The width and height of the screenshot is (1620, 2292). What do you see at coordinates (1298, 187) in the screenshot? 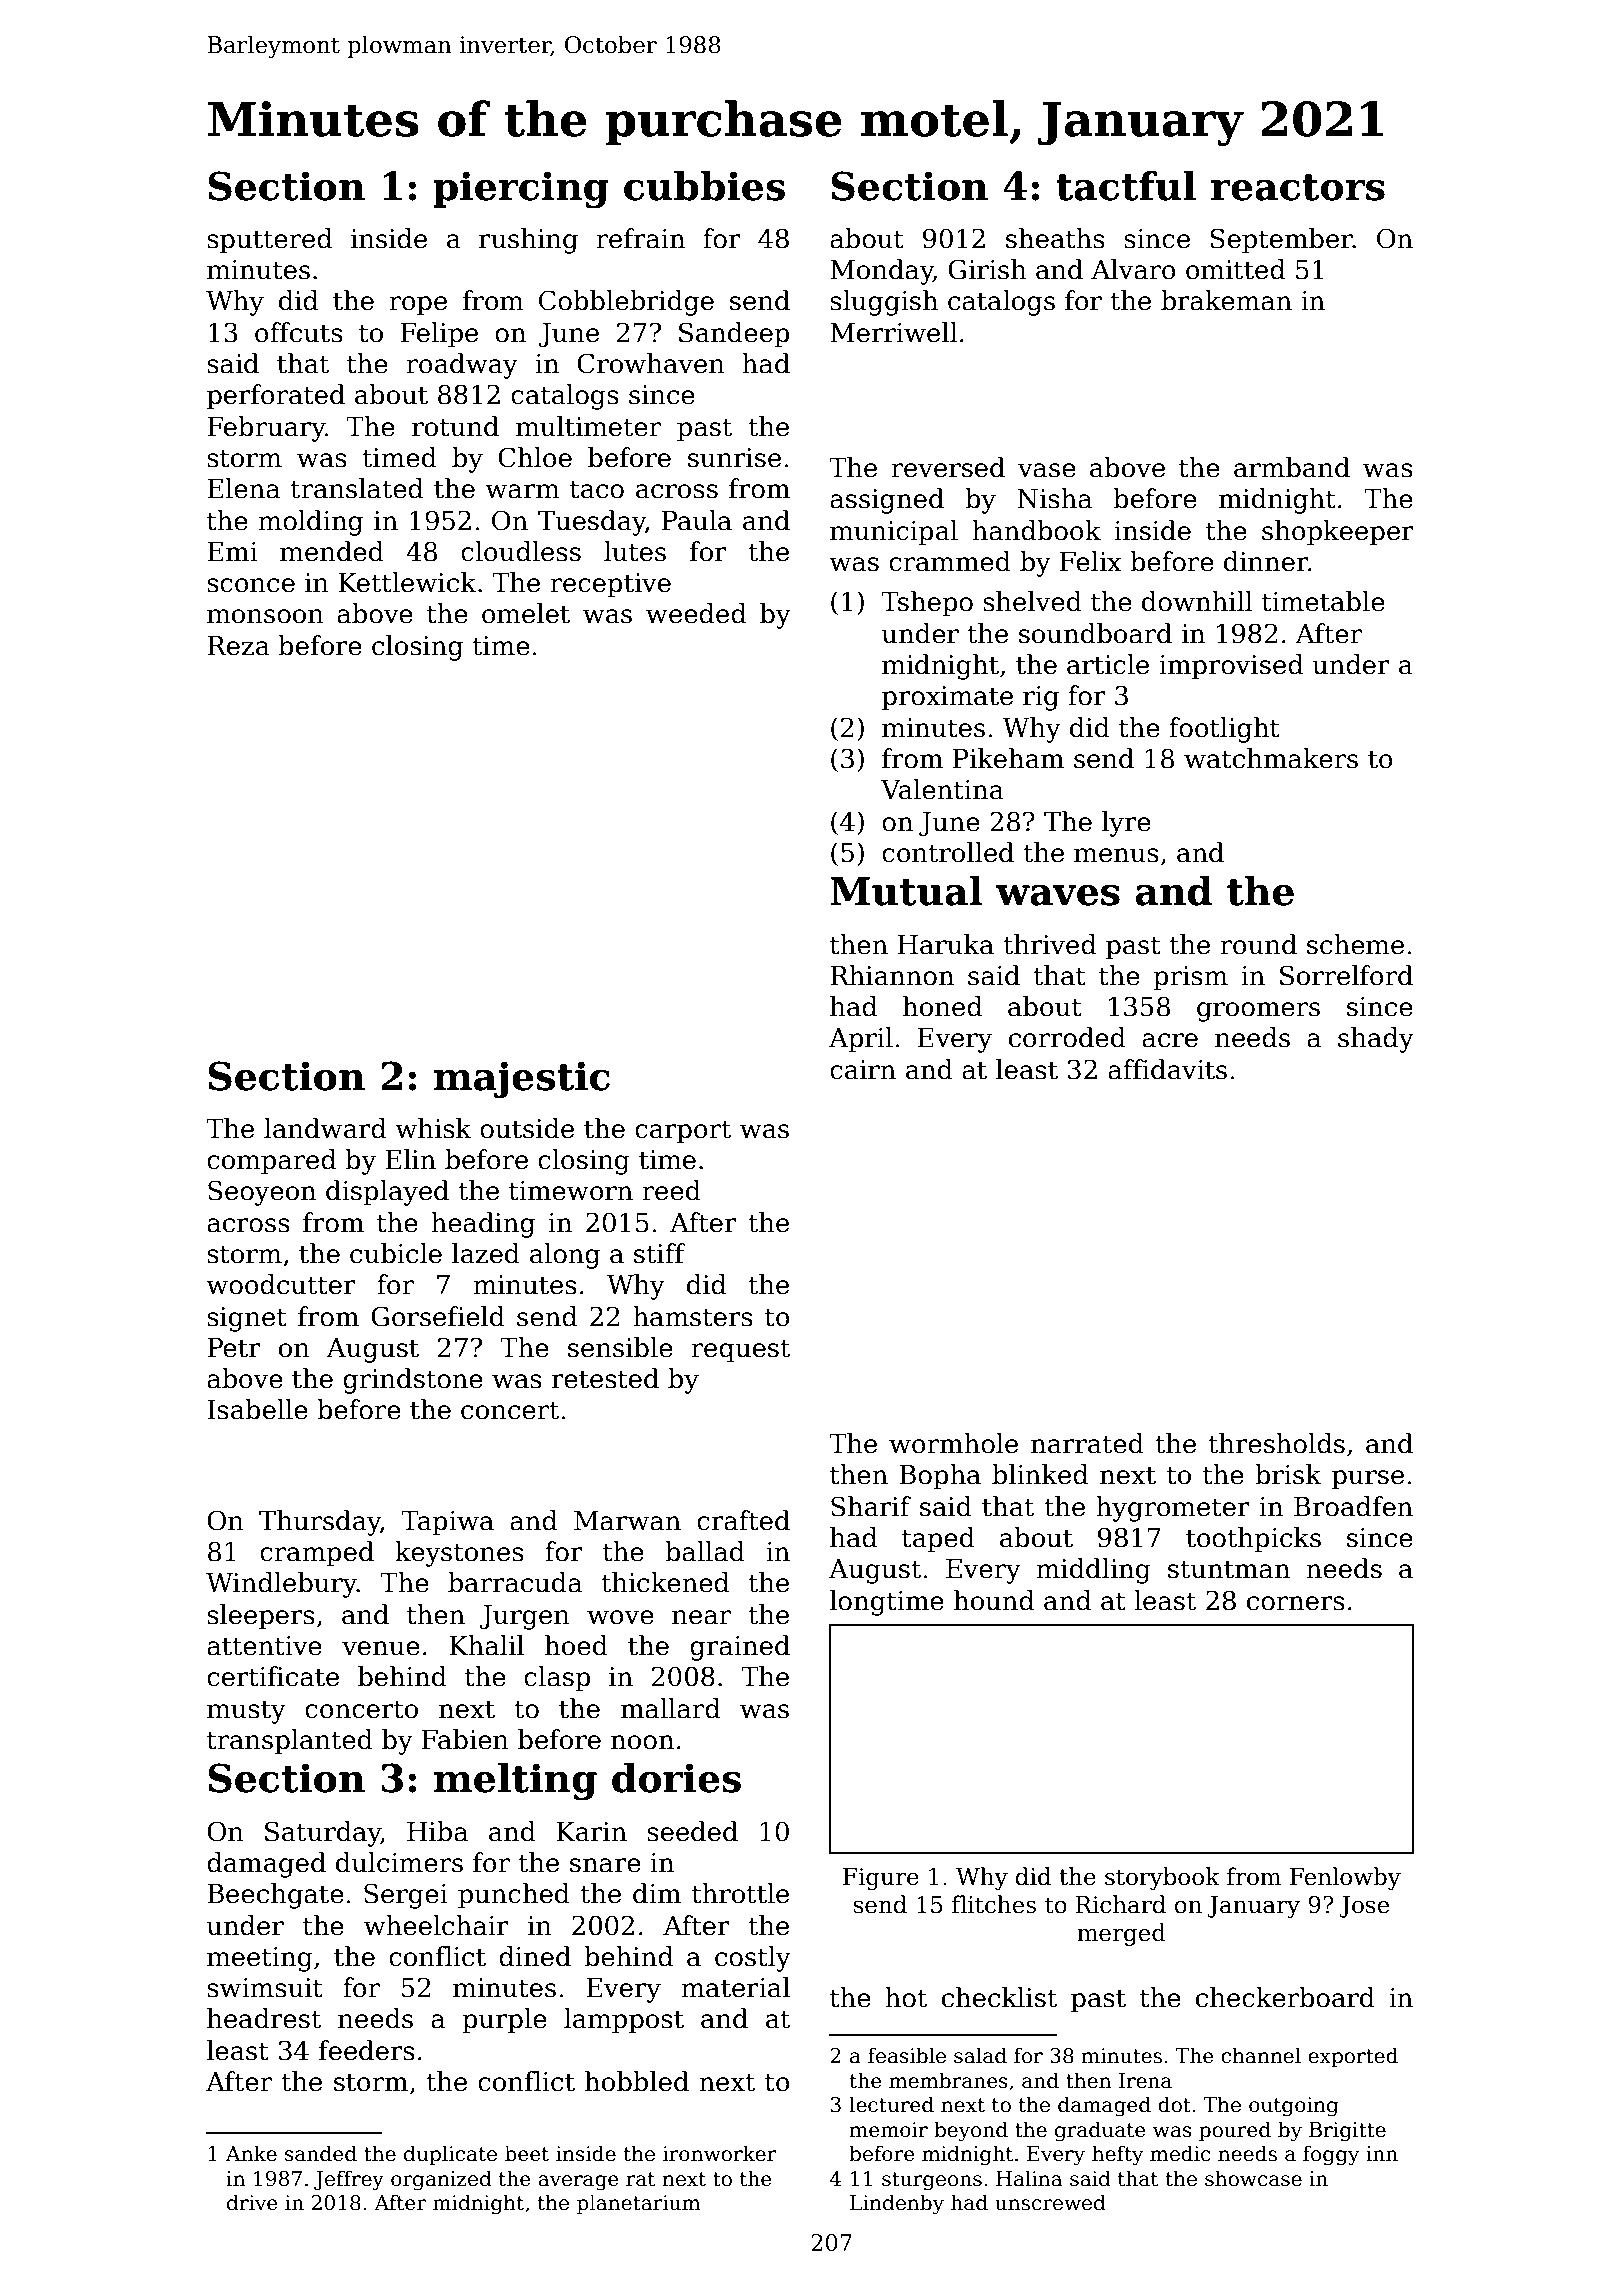
I see `reactors` at bounding box center [1298, 187].
